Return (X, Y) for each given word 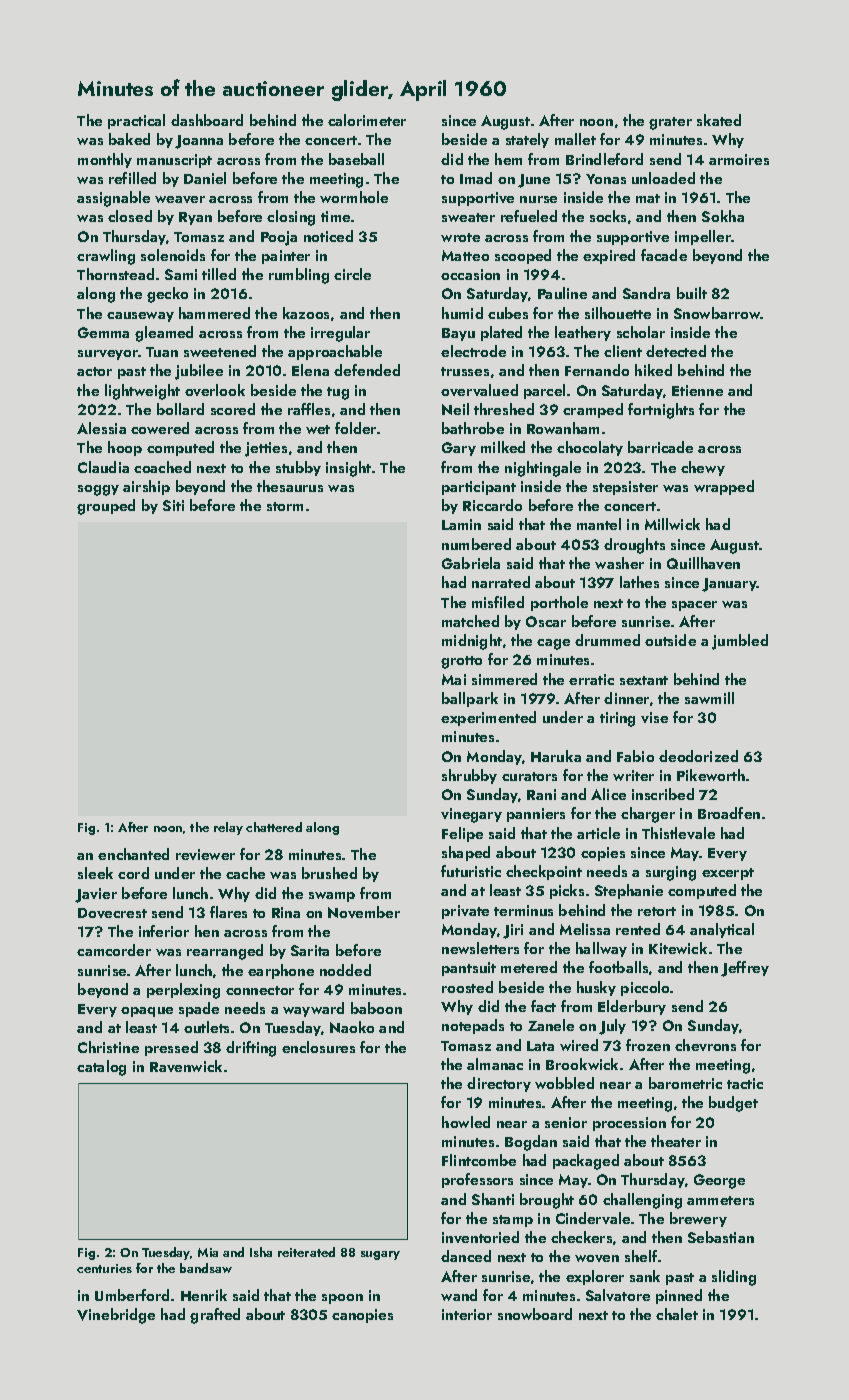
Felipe (462, 834)
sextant (644, 680)
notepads (473, 1026)
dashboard (207, 120)
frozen (648, 1045)
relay (228, 828)
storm (285, 506)
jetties (266, 449)
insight (348, 469)
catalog (101, 1068)
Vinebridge (116, 1316)
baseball (356, 159)
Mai (454, 679)
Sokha (723, 216)
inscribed (663, 794)
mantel (599, 524)
